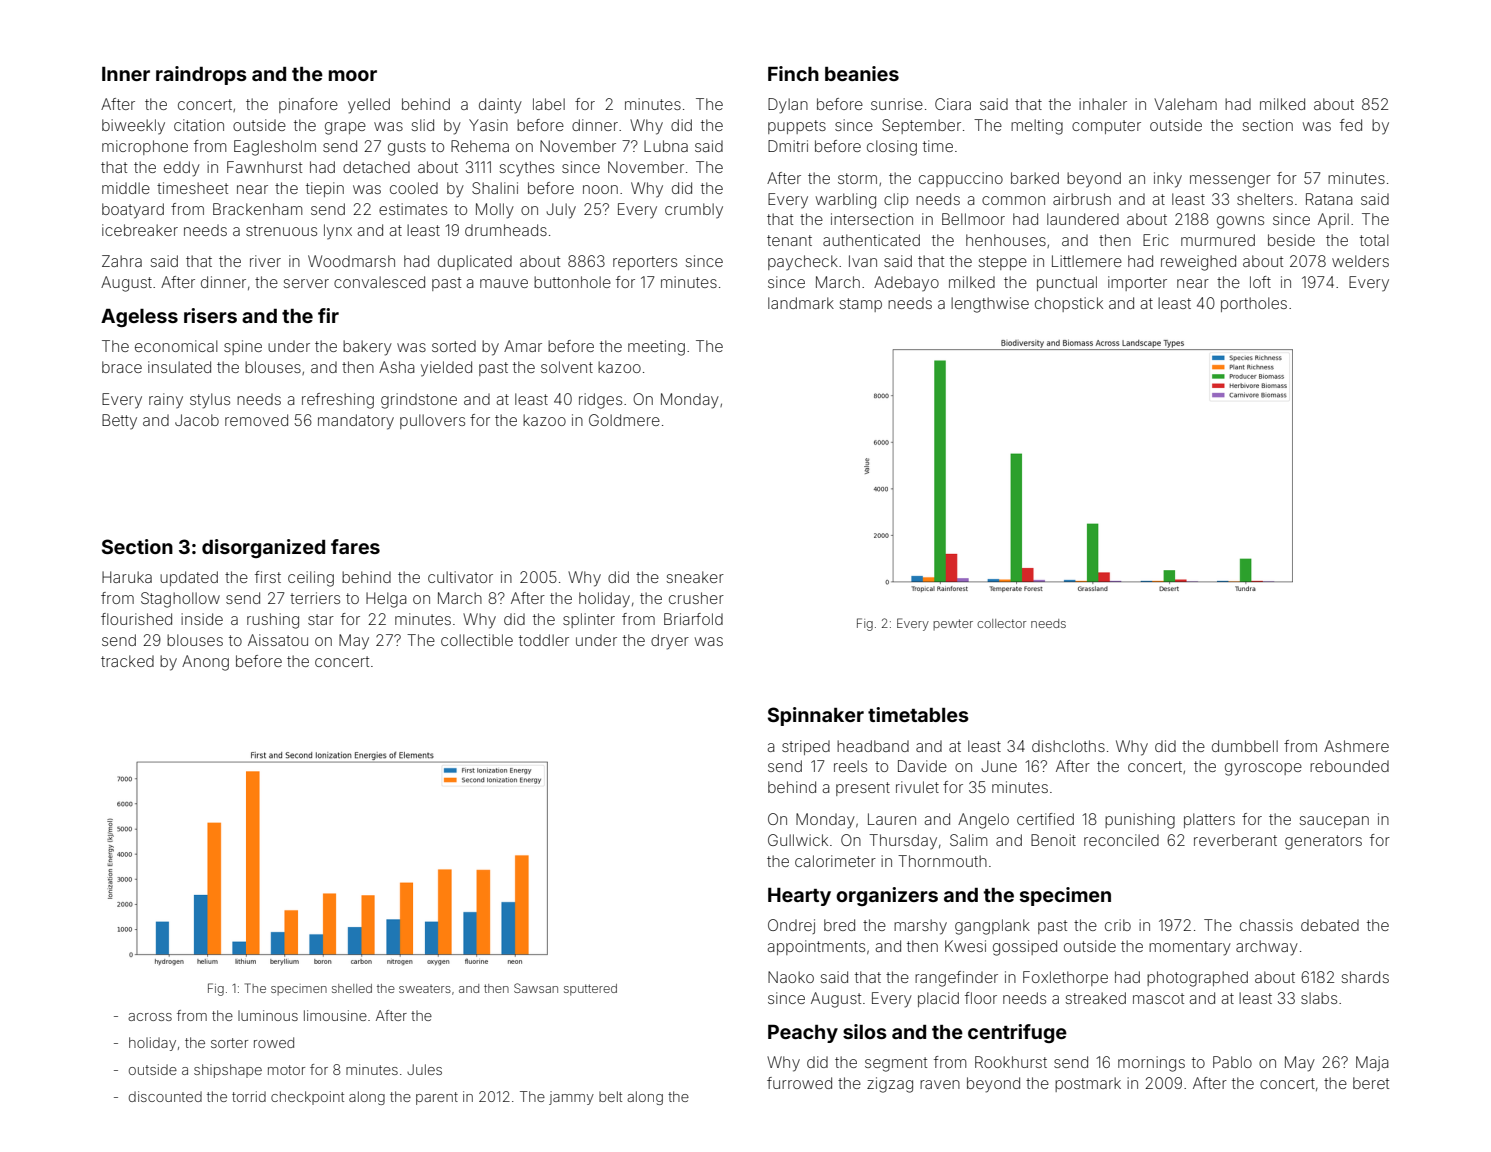  I want to click on collectible, so click(477, 640).
